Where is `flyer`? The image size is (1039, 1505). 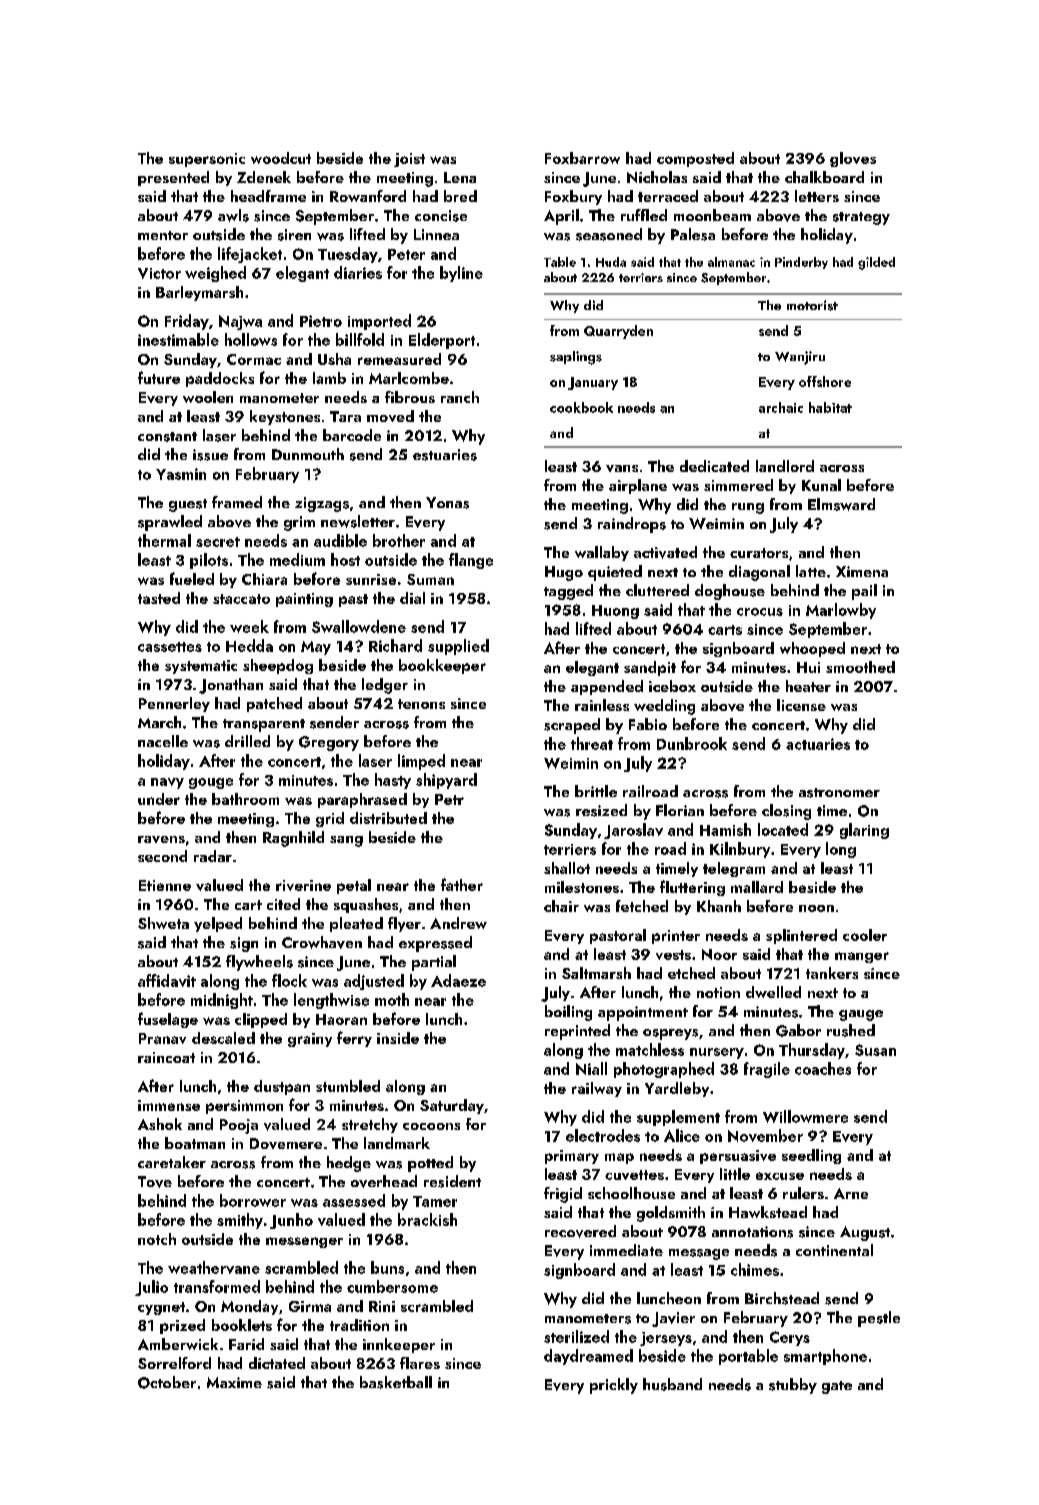 flyer is located at coordinates (404, 924).
